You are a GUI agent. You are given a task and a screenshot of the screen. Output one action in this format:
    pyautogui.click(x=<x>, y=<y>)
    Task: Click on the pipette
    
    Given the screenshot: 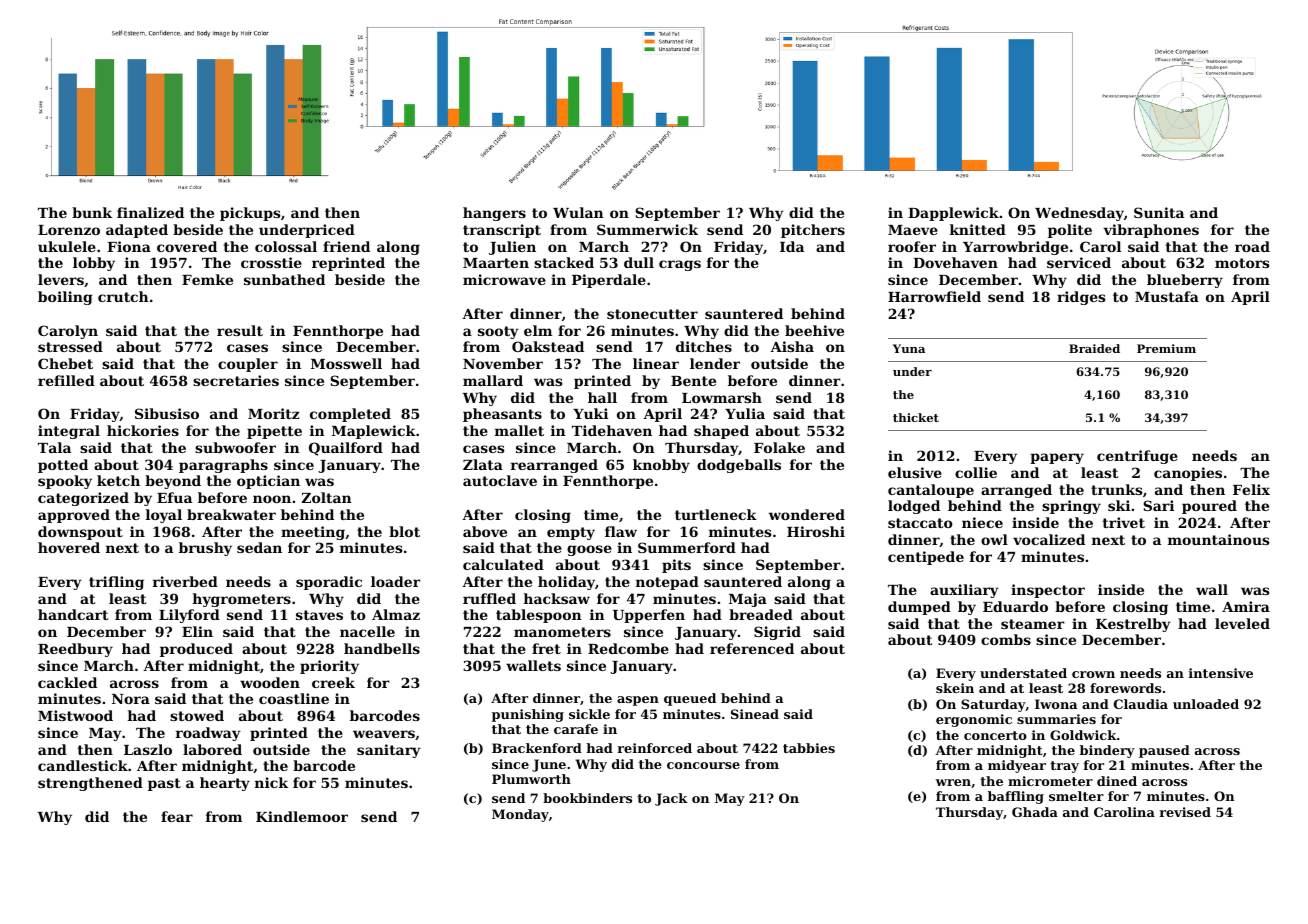 What is the action you would take?
    pyautogui.click(x=274, y=432)
